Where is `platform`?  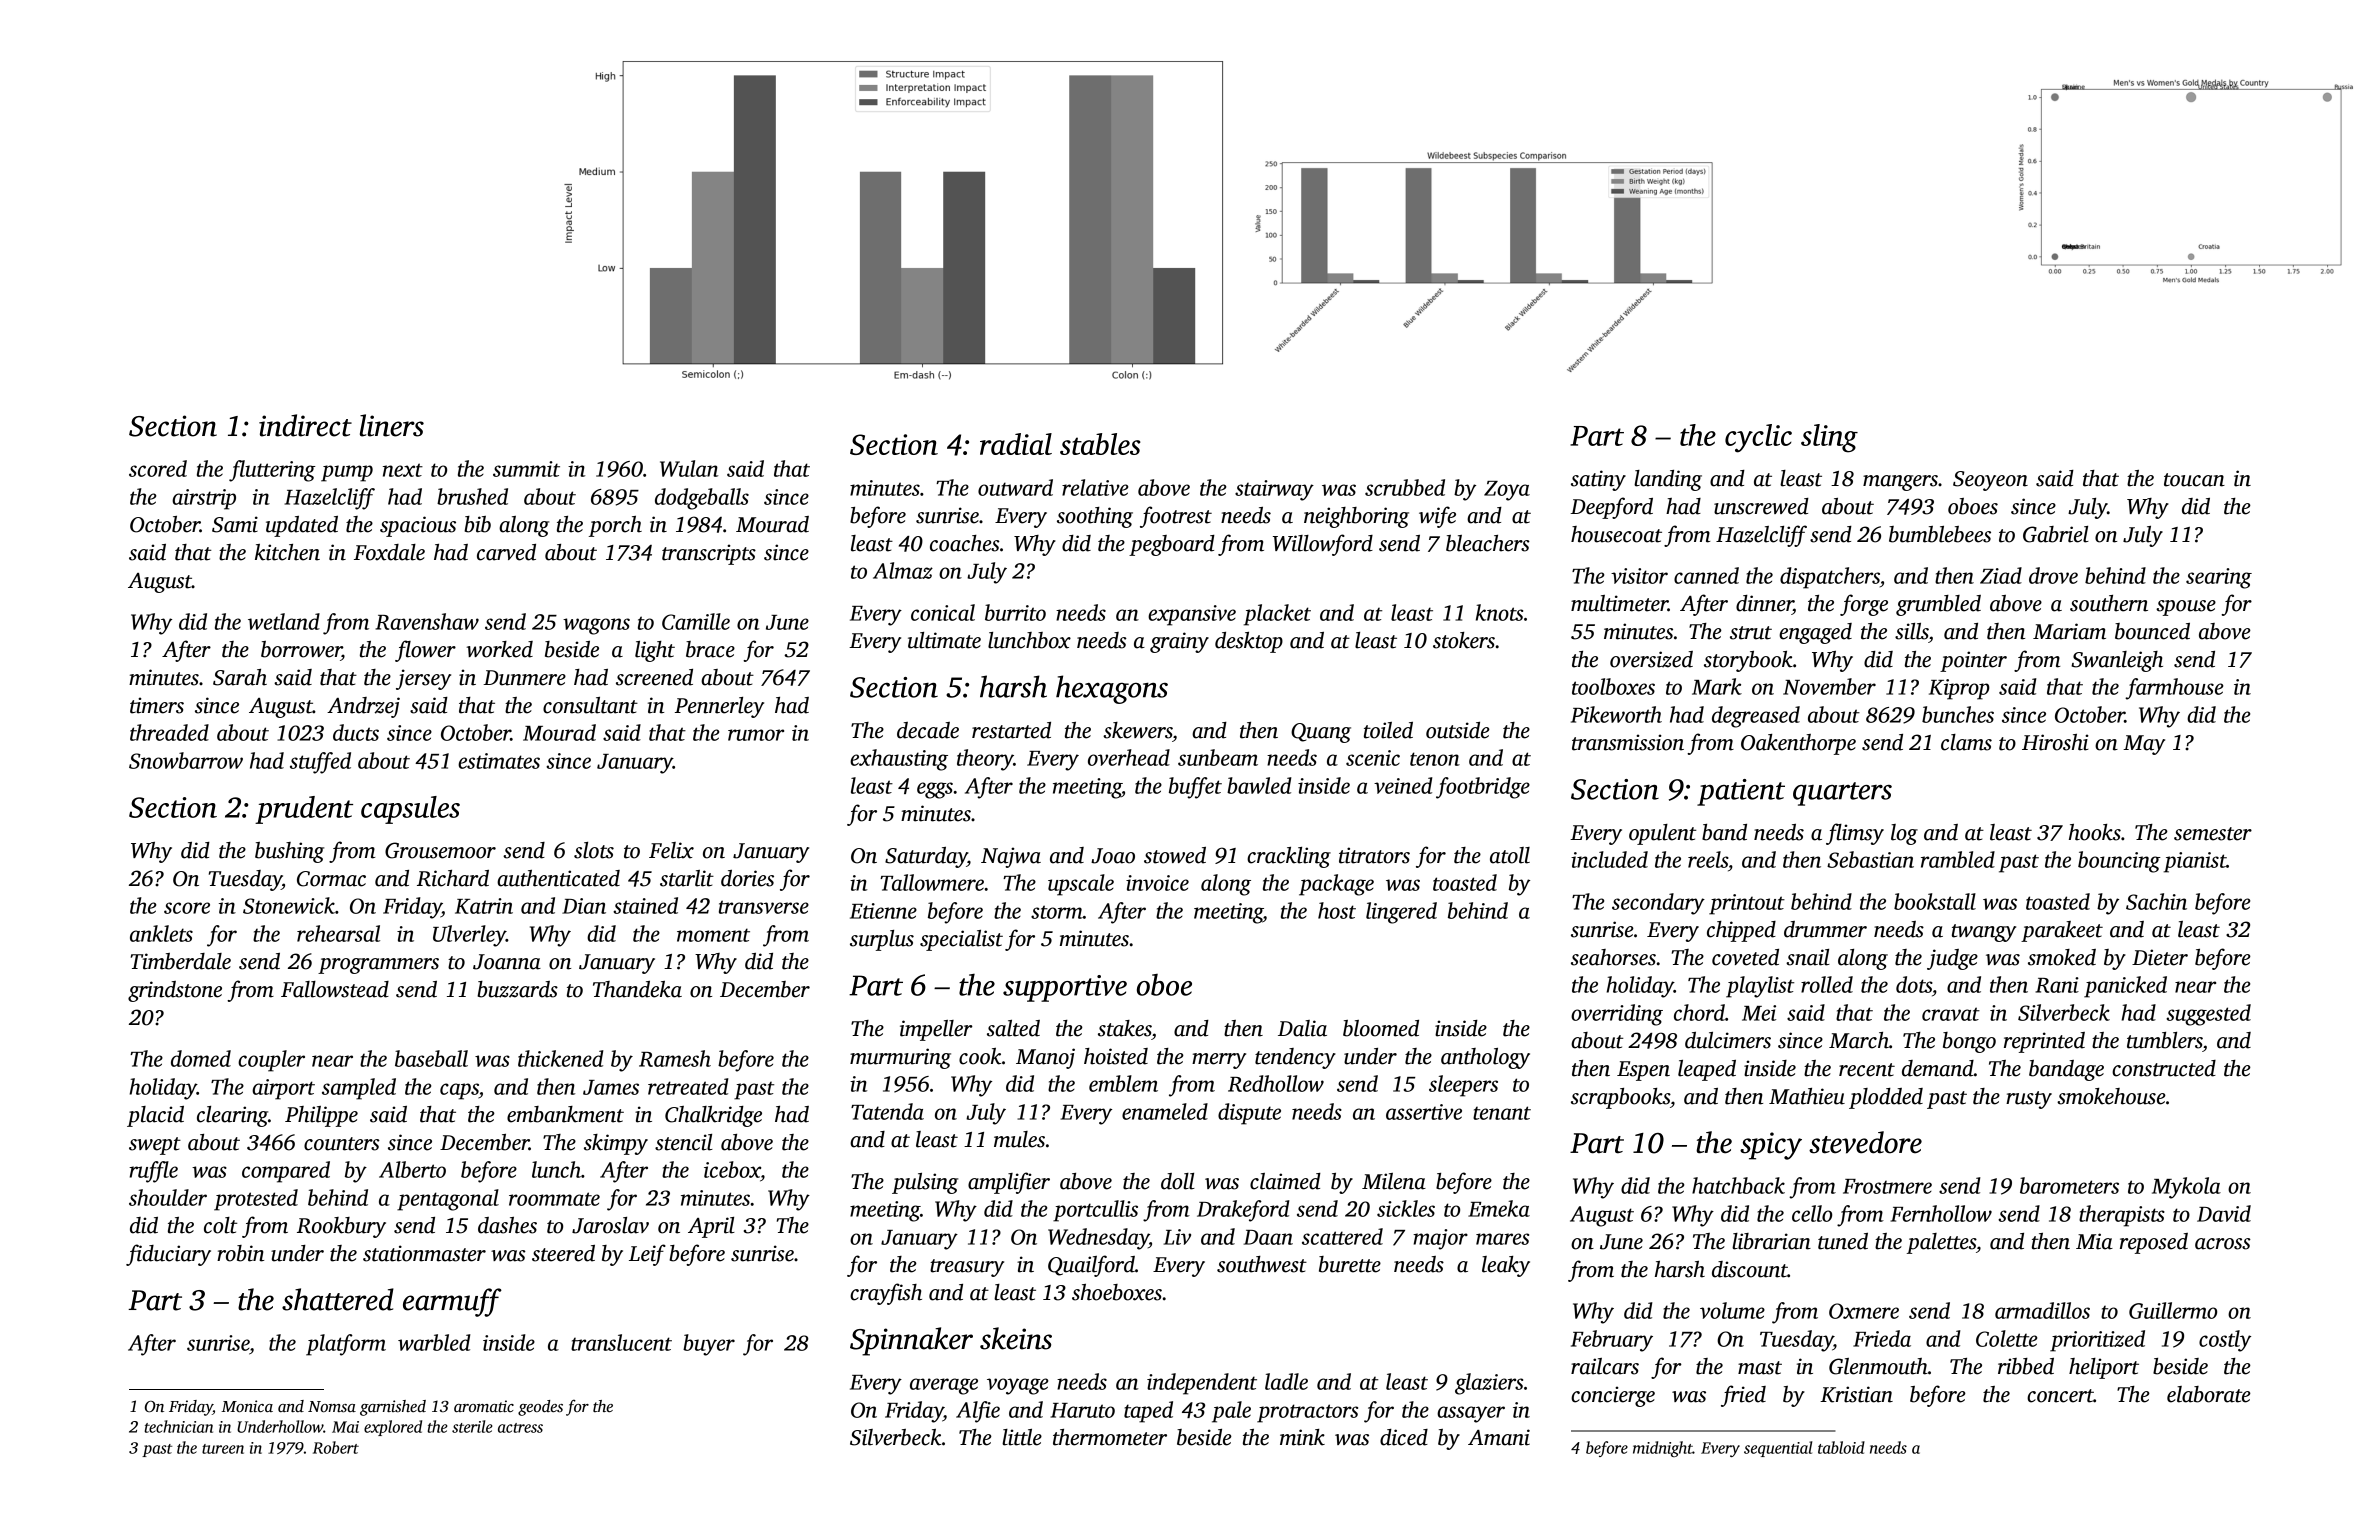
platform is located at coordinates (346, 1345).
